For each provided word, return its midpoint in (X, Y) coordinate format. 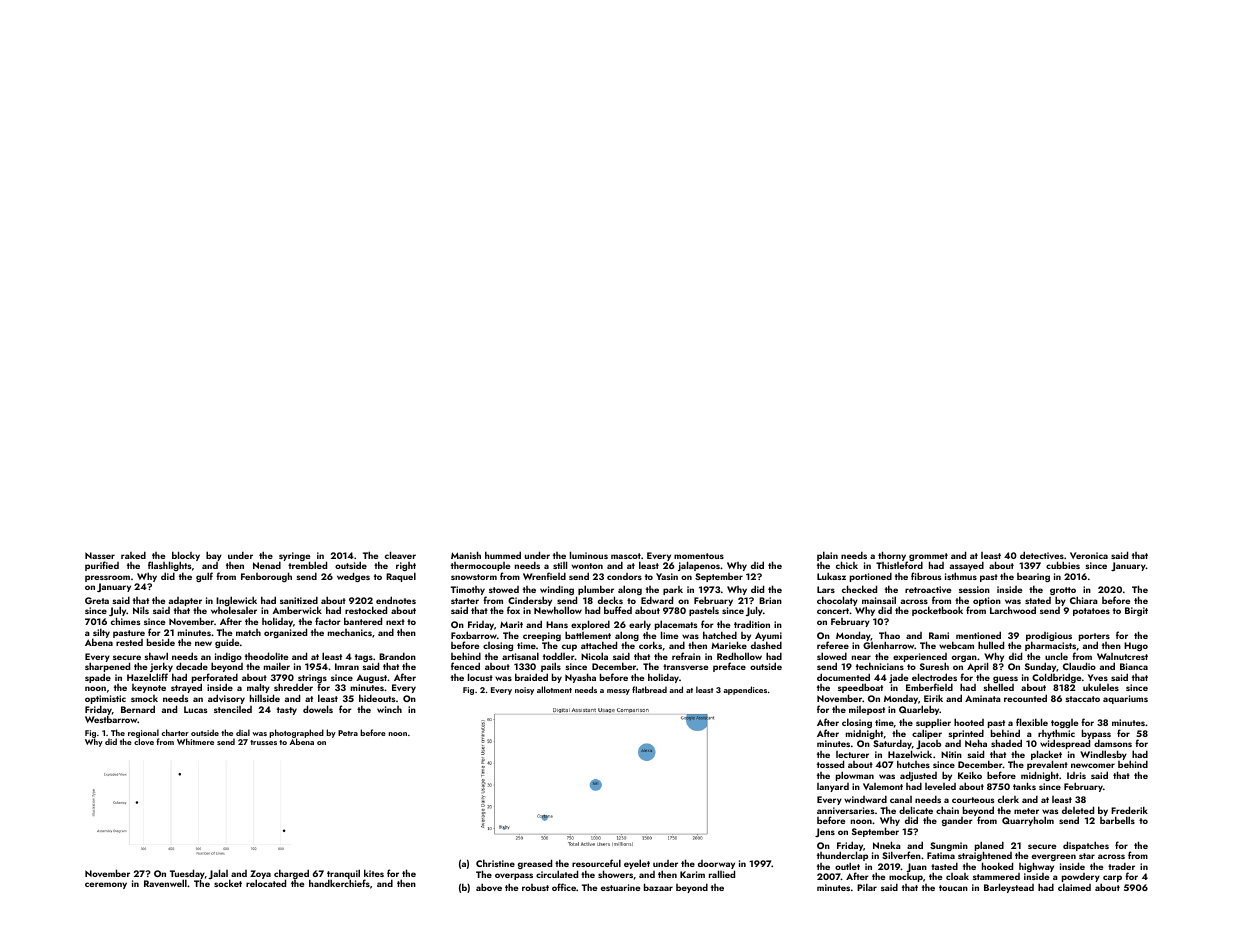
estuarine (621, 887)
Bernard (138, 709)
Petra (348, 733)
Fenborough (266, 577)
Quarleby (919, 710)
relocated (266, 883)
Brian (770, 600)
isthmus (961, 576)
